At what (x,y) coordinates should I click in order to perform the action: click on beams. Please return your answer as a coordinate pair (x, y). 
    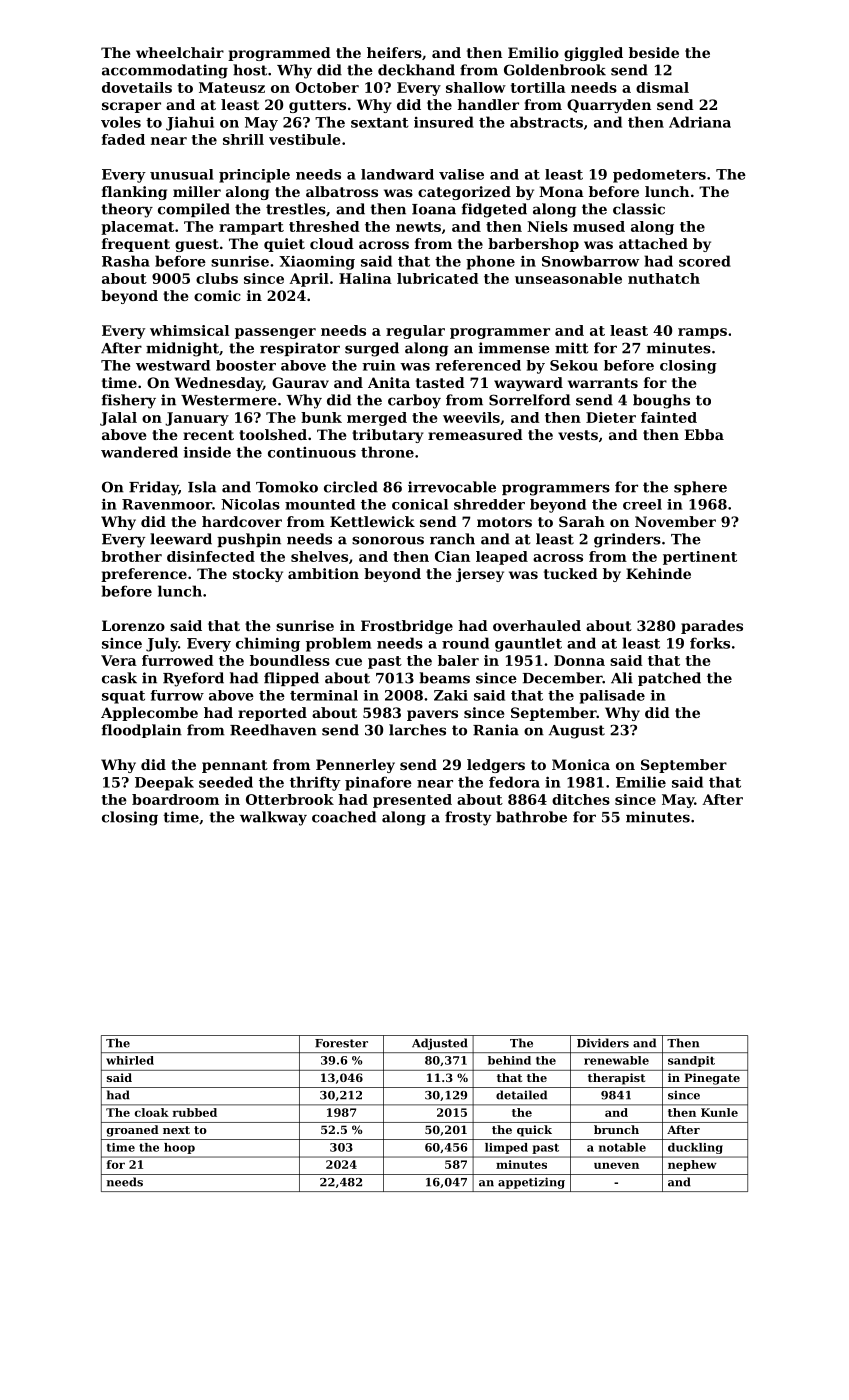
    Looking at the image, I should click on (444, 678).
